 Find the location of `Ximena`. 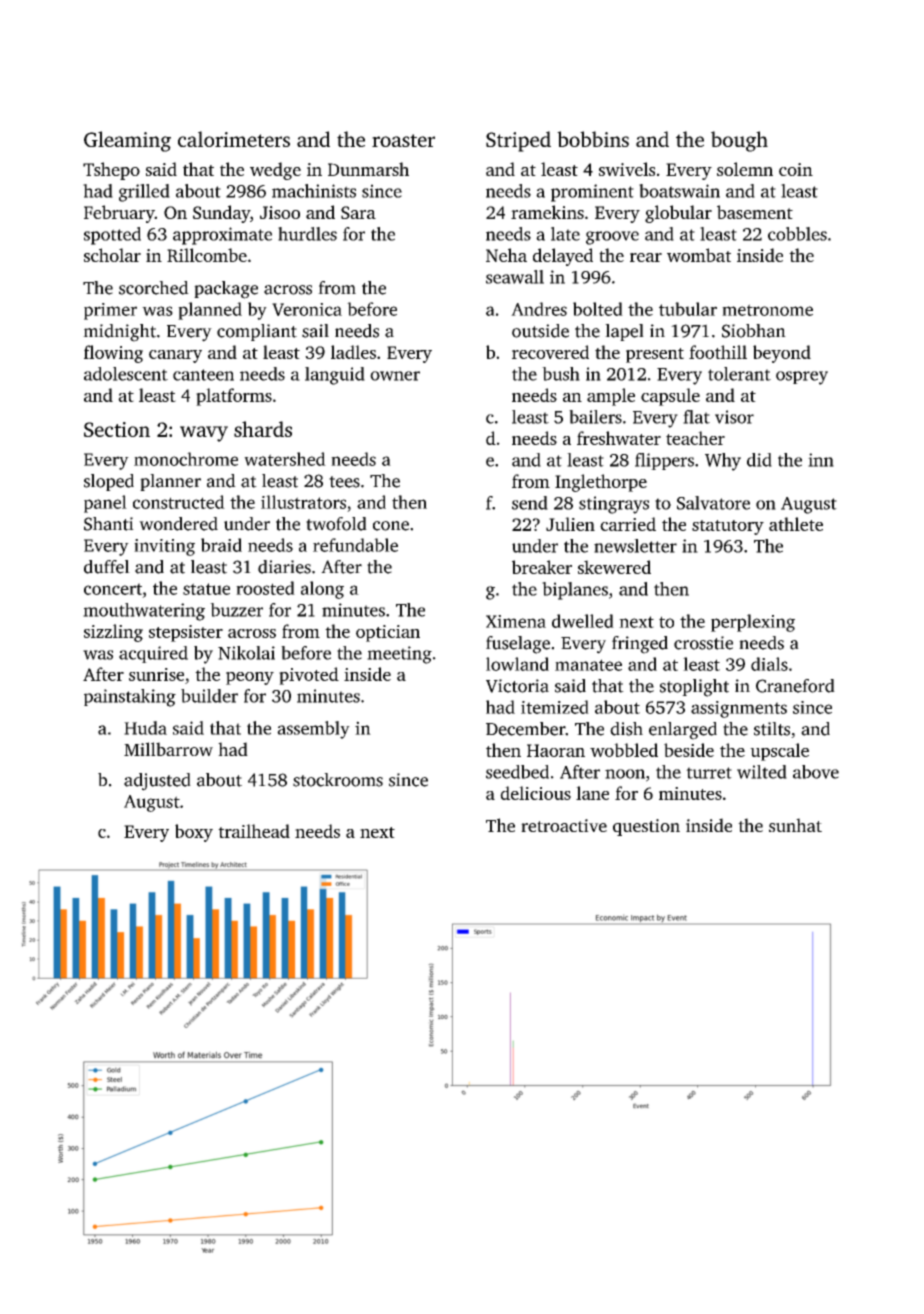

Ximena is located at coordinates (516, 621).
